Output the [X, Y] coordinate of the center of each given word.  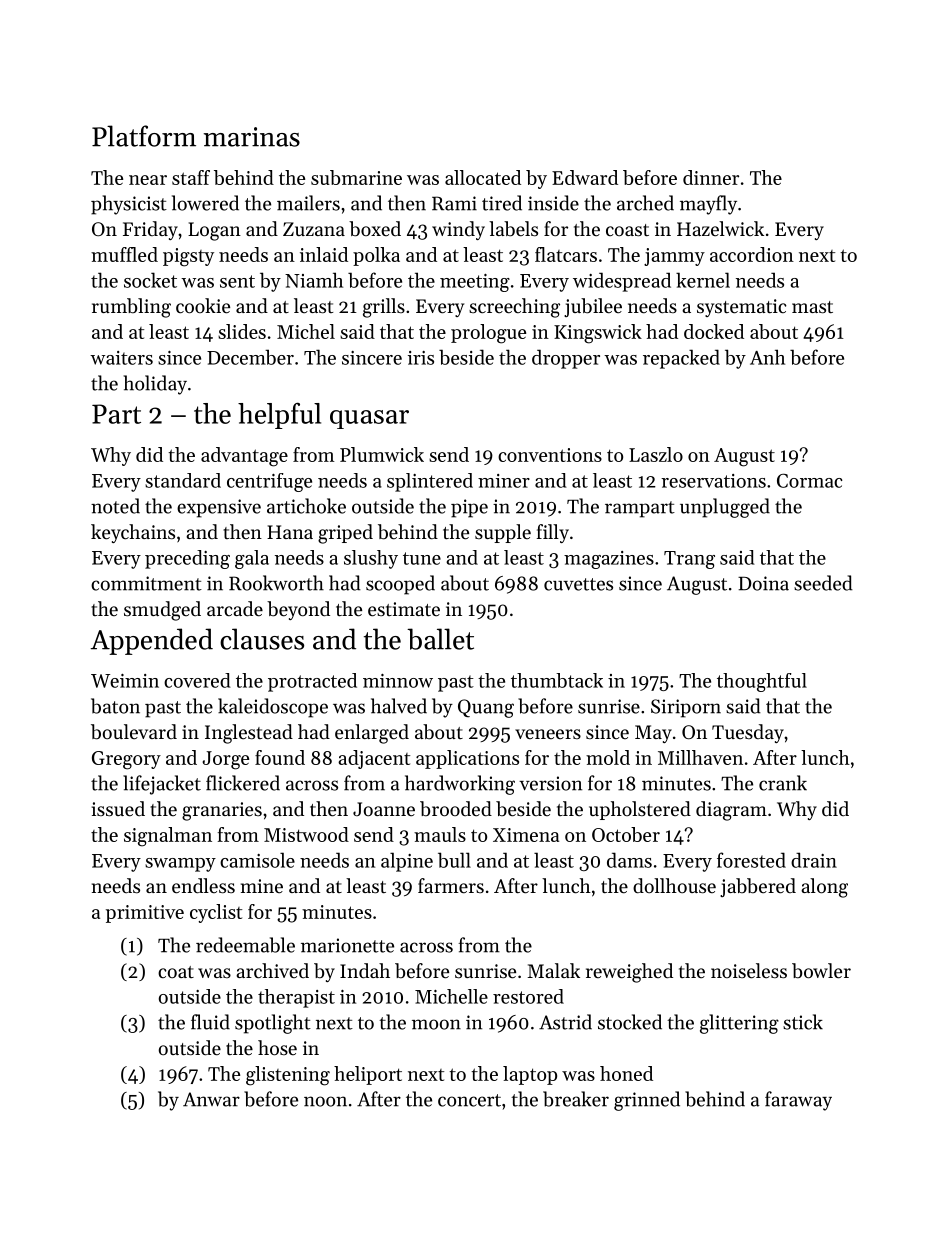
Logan [214, 231]
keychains [133, 533]
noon [325, 1101]
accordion [752, 254]
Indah [365, 971]
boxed [375, 229]
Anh [767, 357]
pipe [469, 508]
